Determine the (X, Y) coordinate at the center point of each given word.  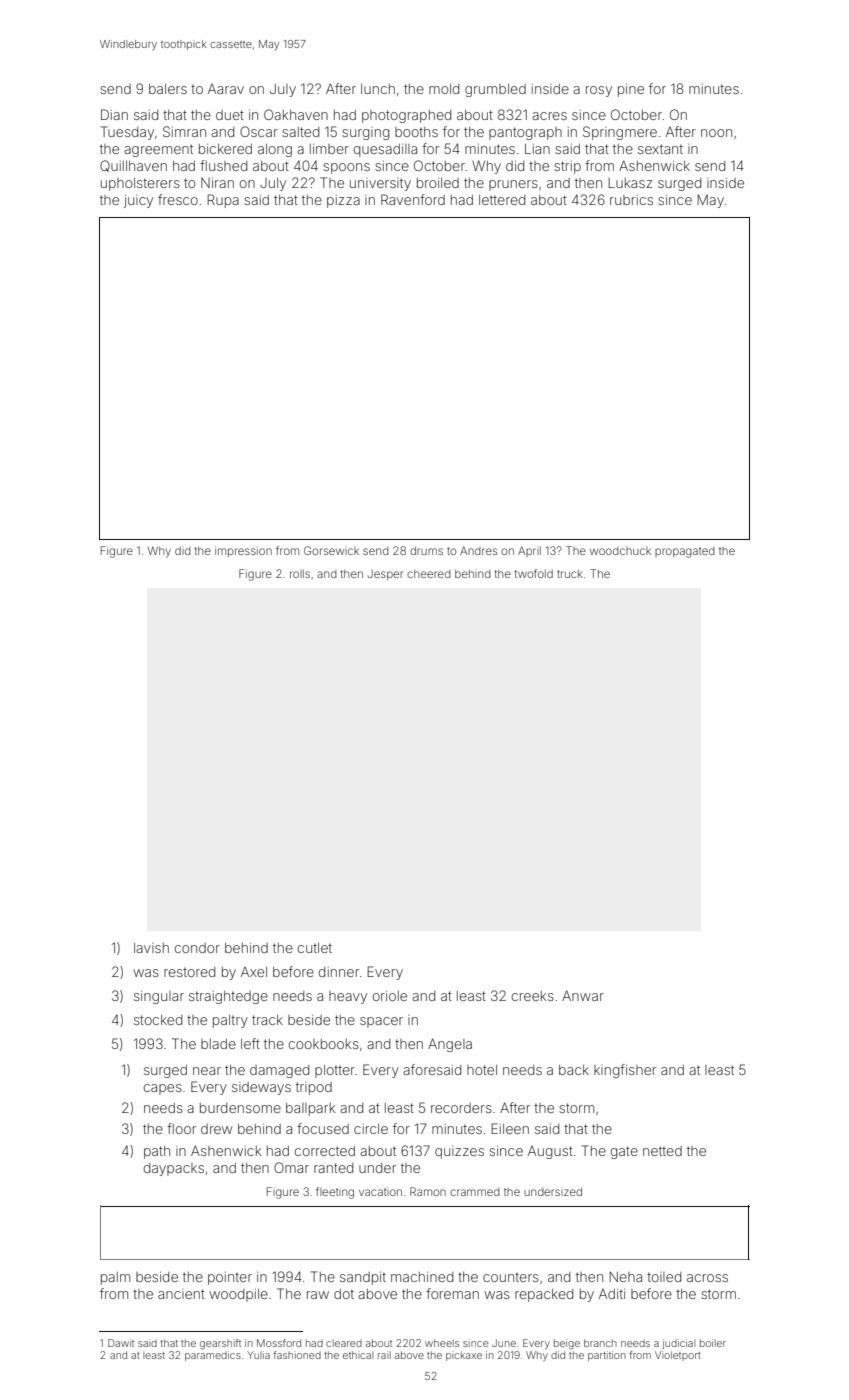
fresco (178, 199)
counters (511, 1277)
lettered (502, 200)
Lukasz (630, 183)
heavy (348, 997)
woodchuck (620, 551)
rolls (300, 574)
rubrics (631, 200)
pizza (343, 201)
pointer (230, 1278)
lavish (151, 948)
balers (168, 89)
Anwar (583, 995)
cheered (429, 574)
